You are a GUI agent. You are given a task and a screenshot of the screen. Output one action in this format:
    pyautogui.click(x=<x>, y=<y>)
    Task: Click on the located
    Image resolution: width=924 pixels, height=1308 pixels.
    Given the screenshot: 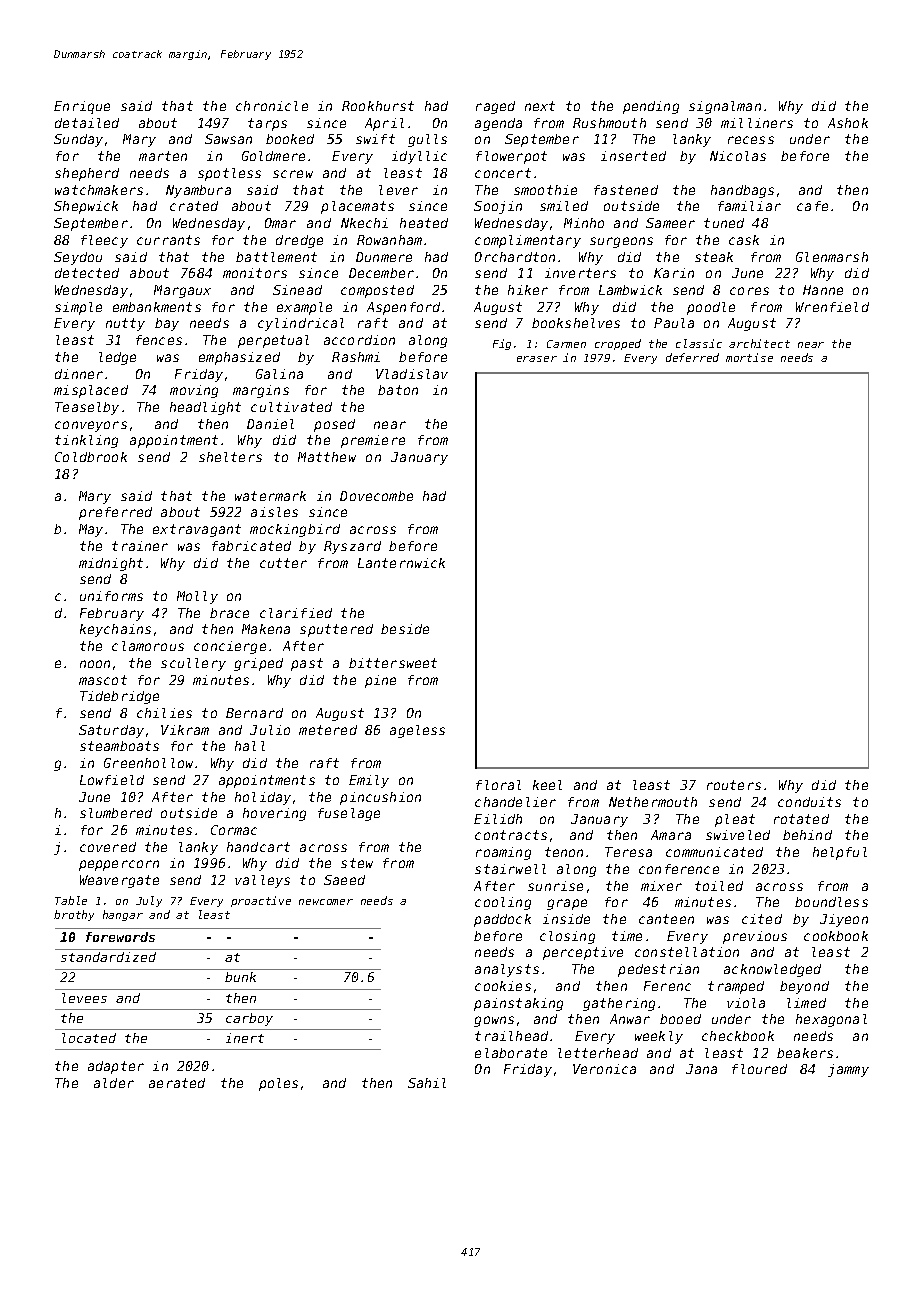 What is the action you would take?
    pyautogui.click(x=89, y=1038)
